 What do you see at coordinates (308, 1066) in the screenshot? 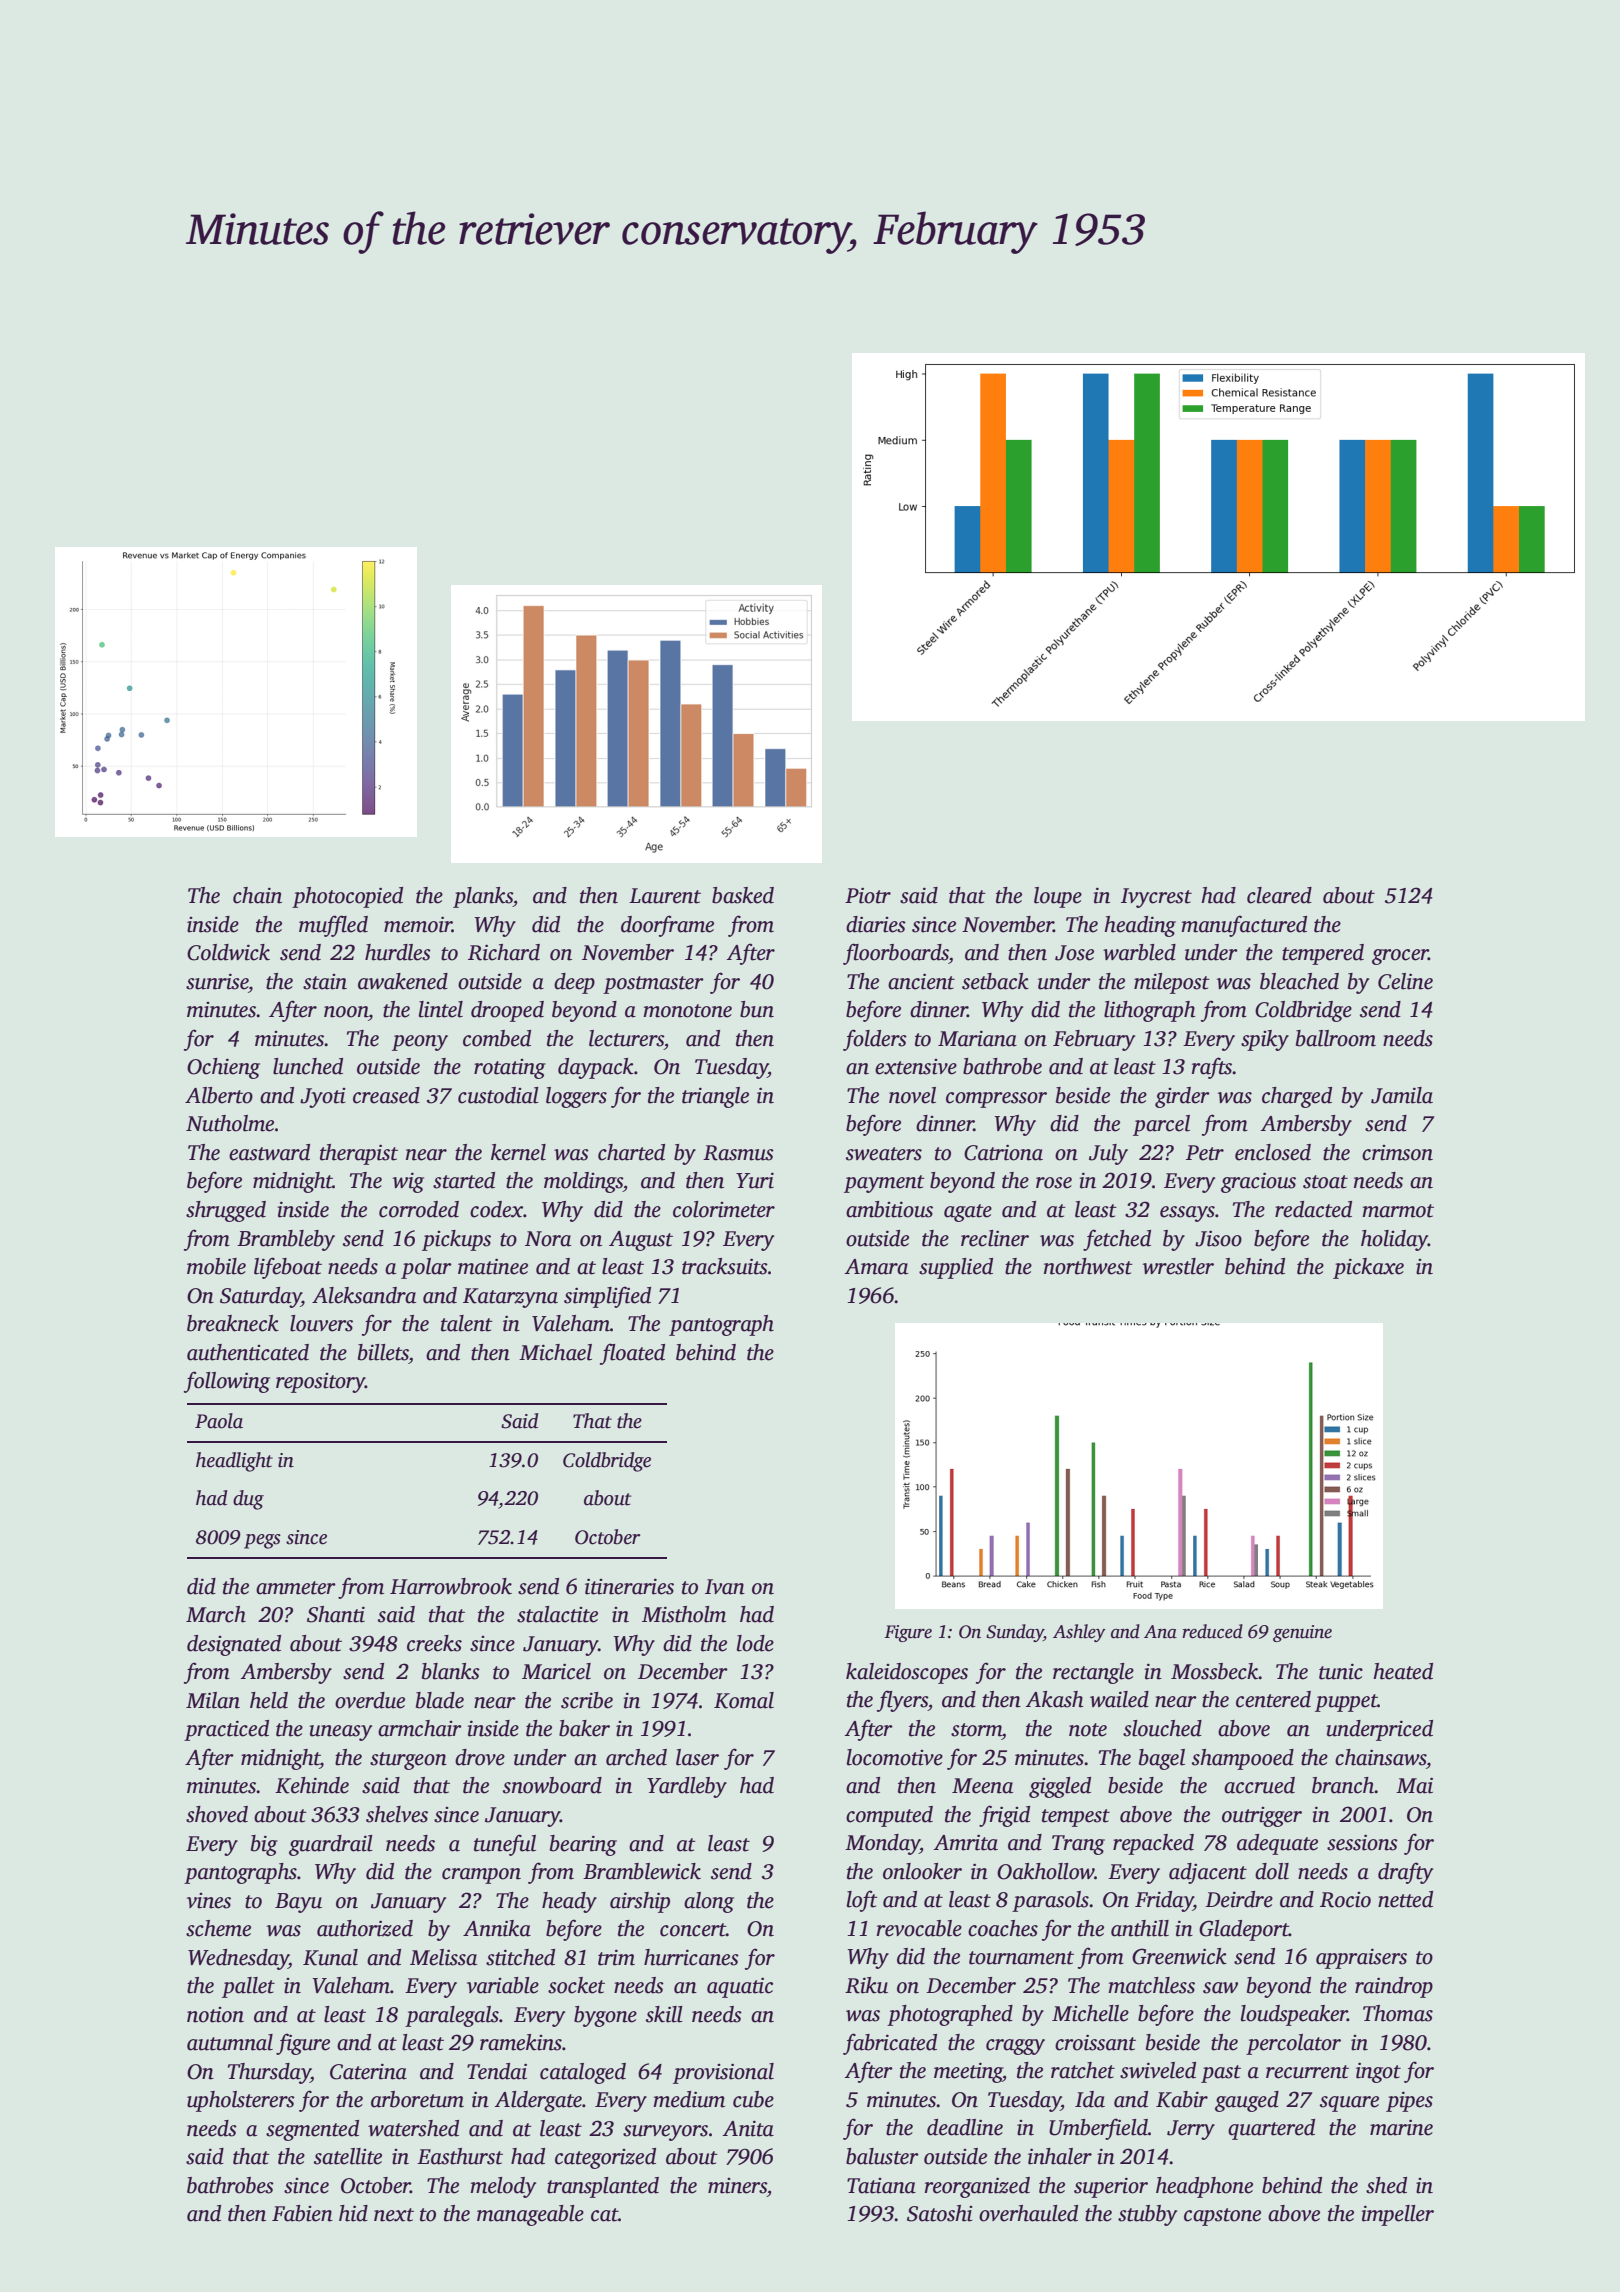
I see `lunched` at bounding box center [308, 1066].
